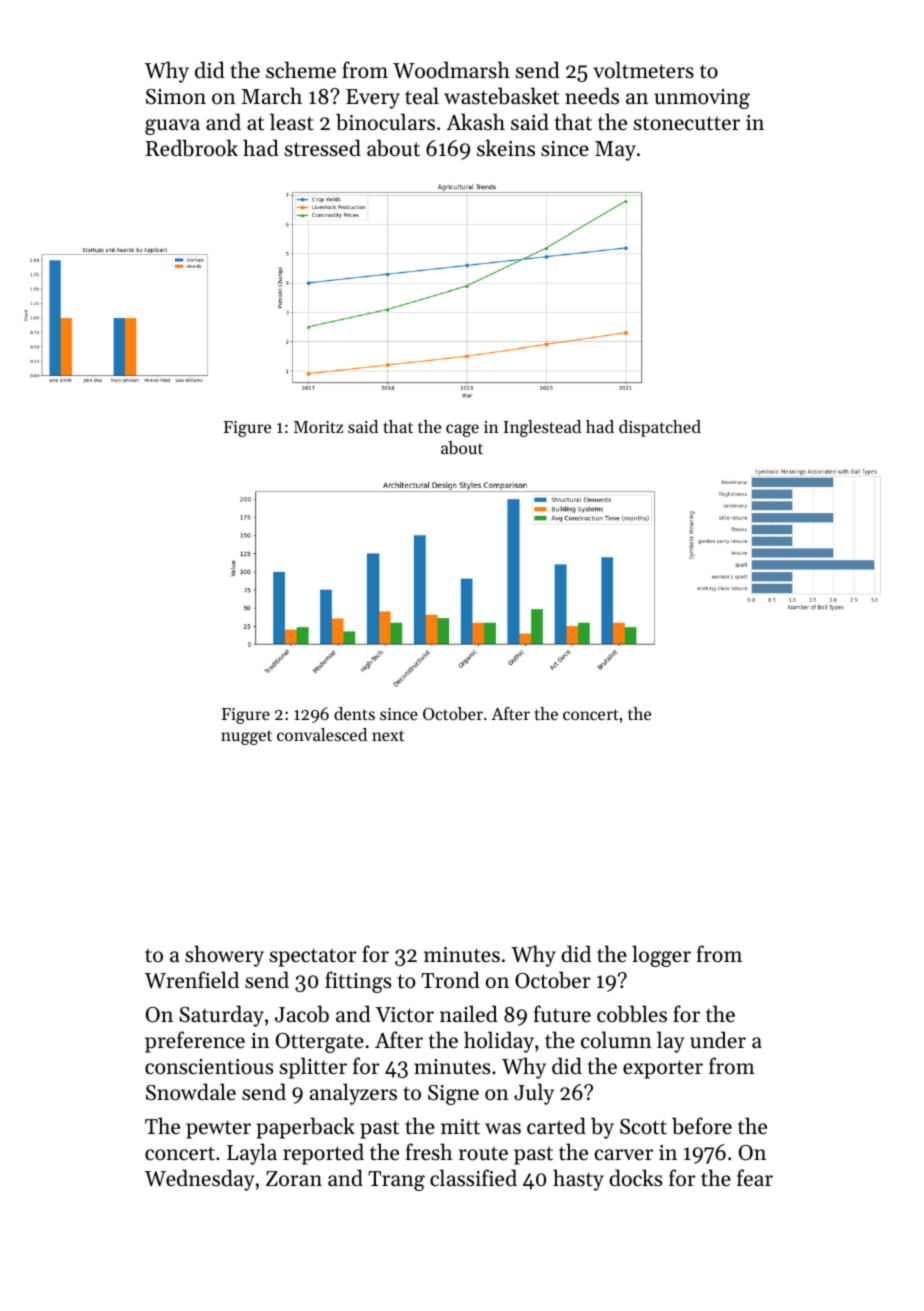  Describe the element at coordinates (632, 1014) in the image. I see `cobbles` at that location.
